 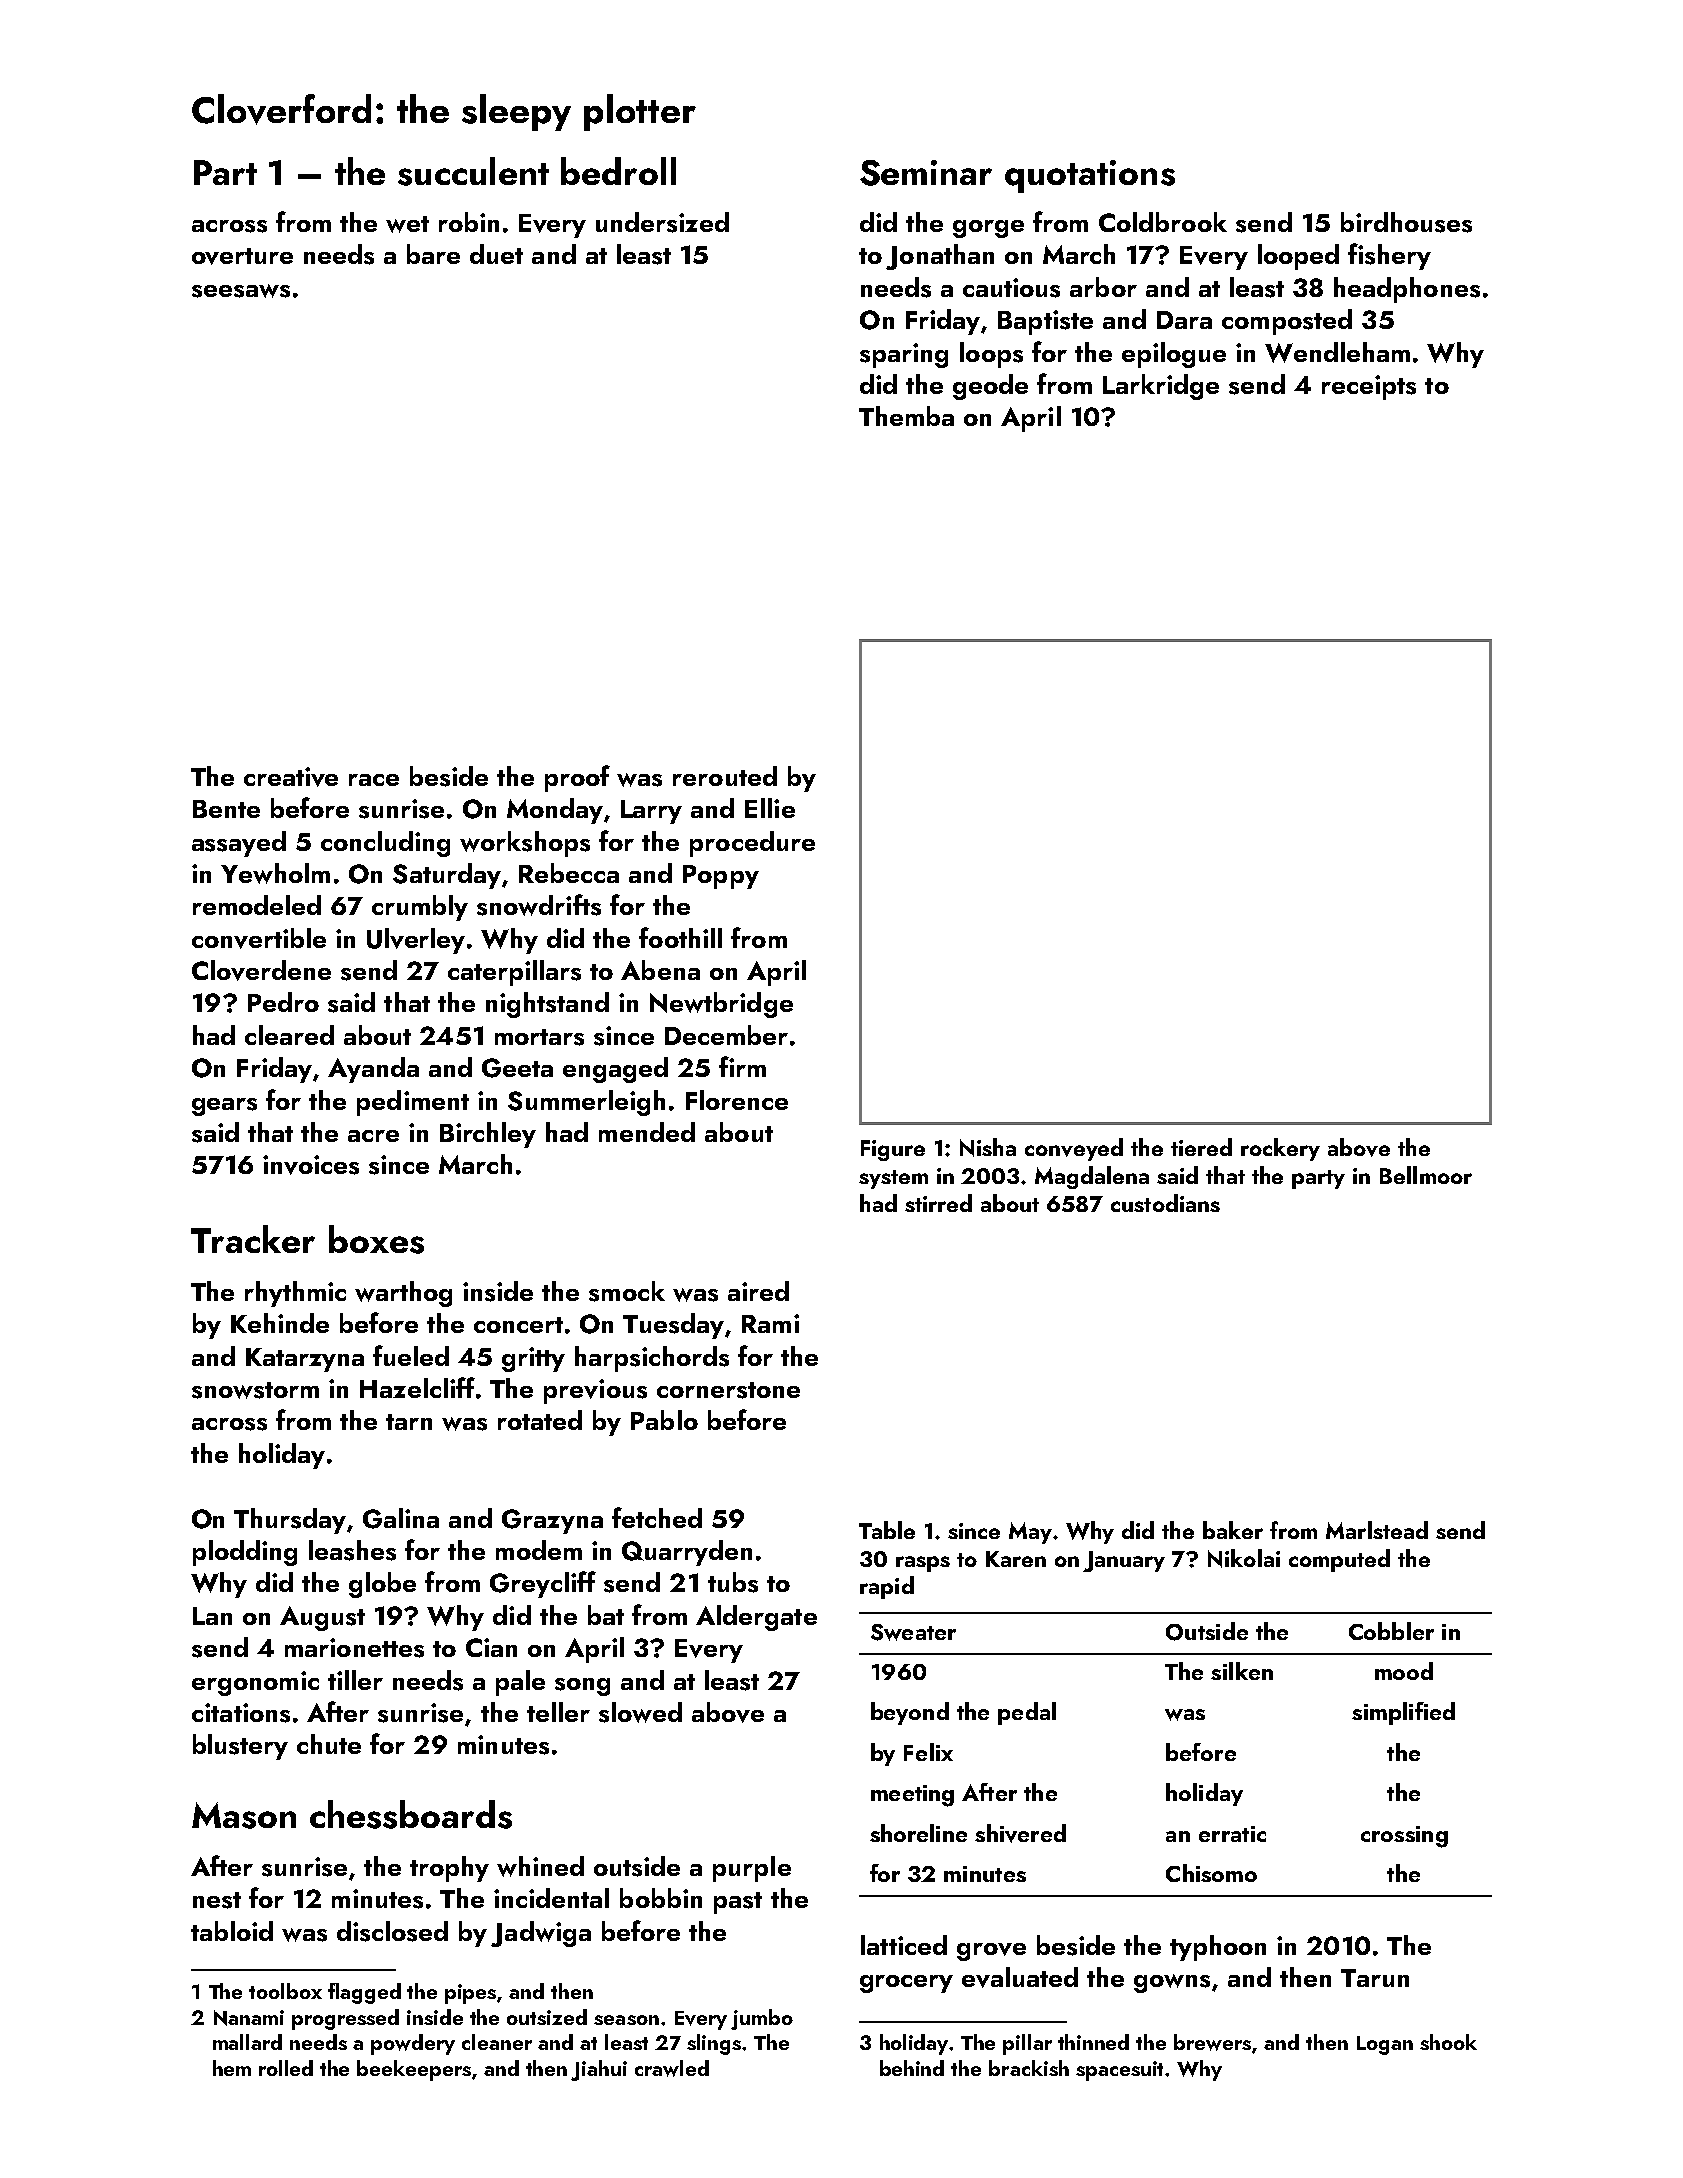 I want to click on Larkridge, so click(x=1161, y=387).
